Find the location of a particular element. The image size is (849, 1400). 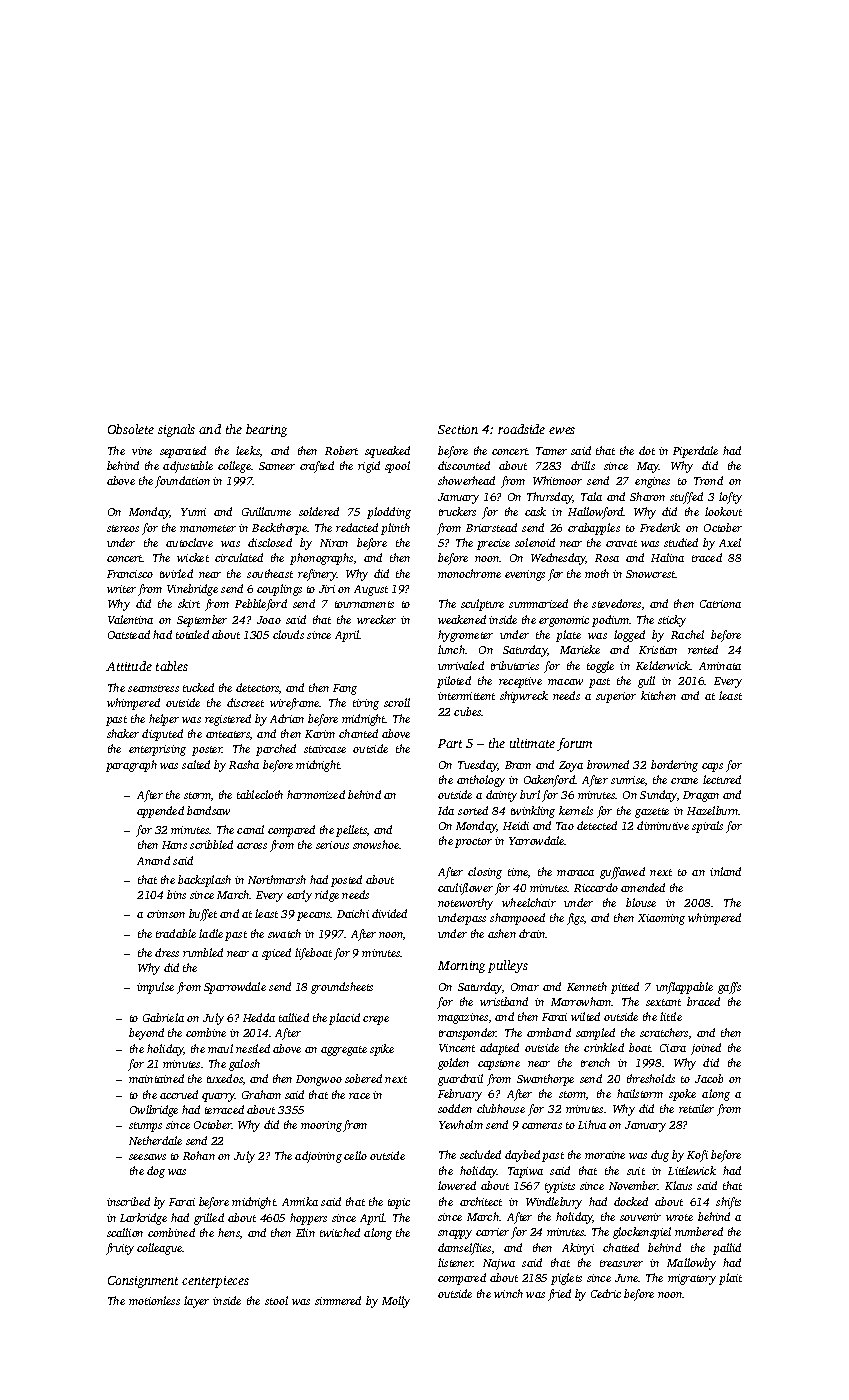

gull is located at coordinates (646, 682).
